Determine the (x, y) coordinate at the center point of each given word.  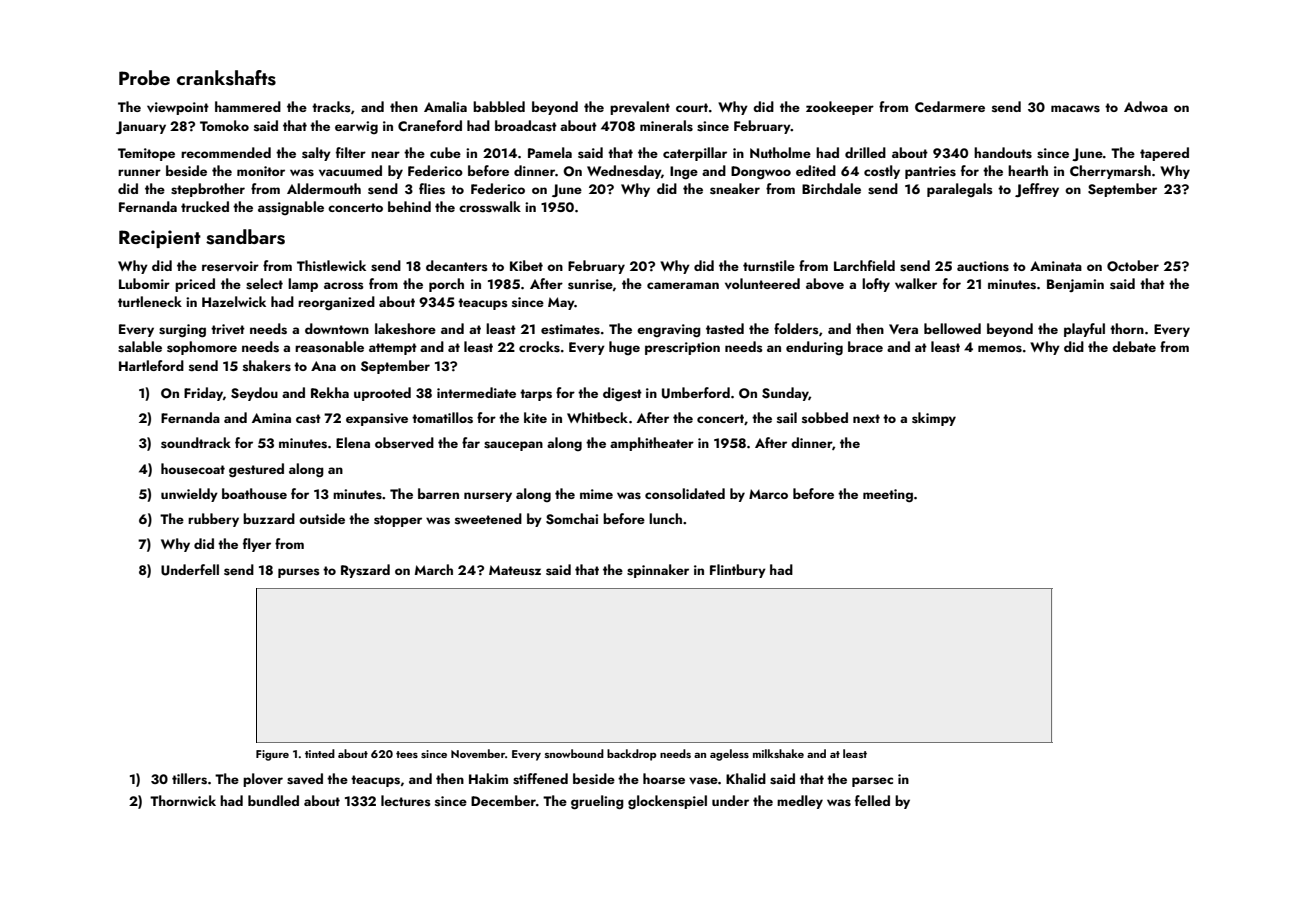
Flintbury (738, 571)
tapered (1164, 154)
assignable (291, 208)
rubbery (213, 520)
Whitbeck (597, 417)
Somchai (572, 519)
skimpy (934, 419)
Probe (144, 77)
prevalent (640, 108)
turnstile (769, 266)
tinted (320, 753)
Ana (323, 366)
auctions (983, 266)
